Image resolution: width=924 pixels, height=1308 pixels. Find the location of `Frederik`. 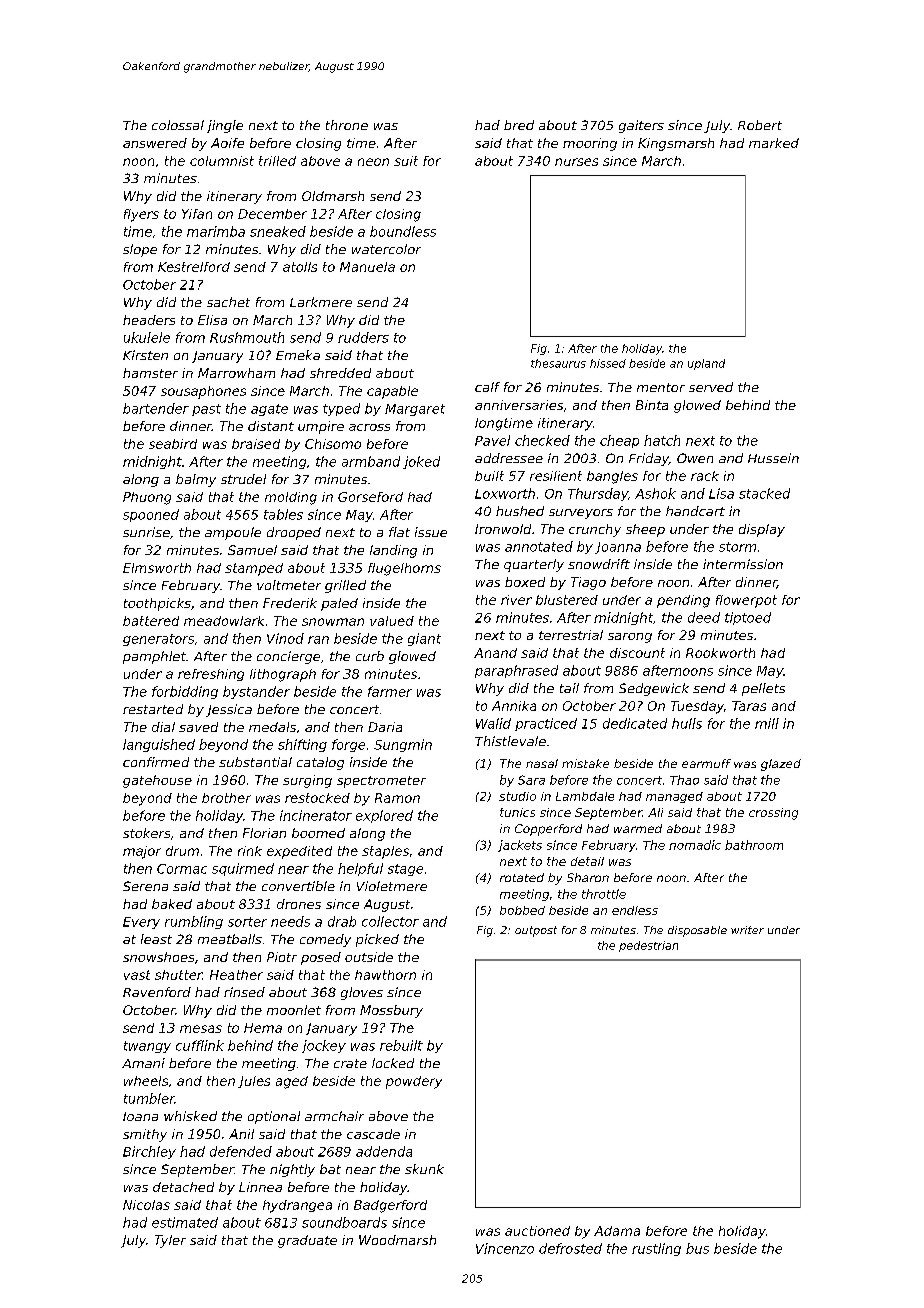

Frederik is located at coordinates (290, 603).
